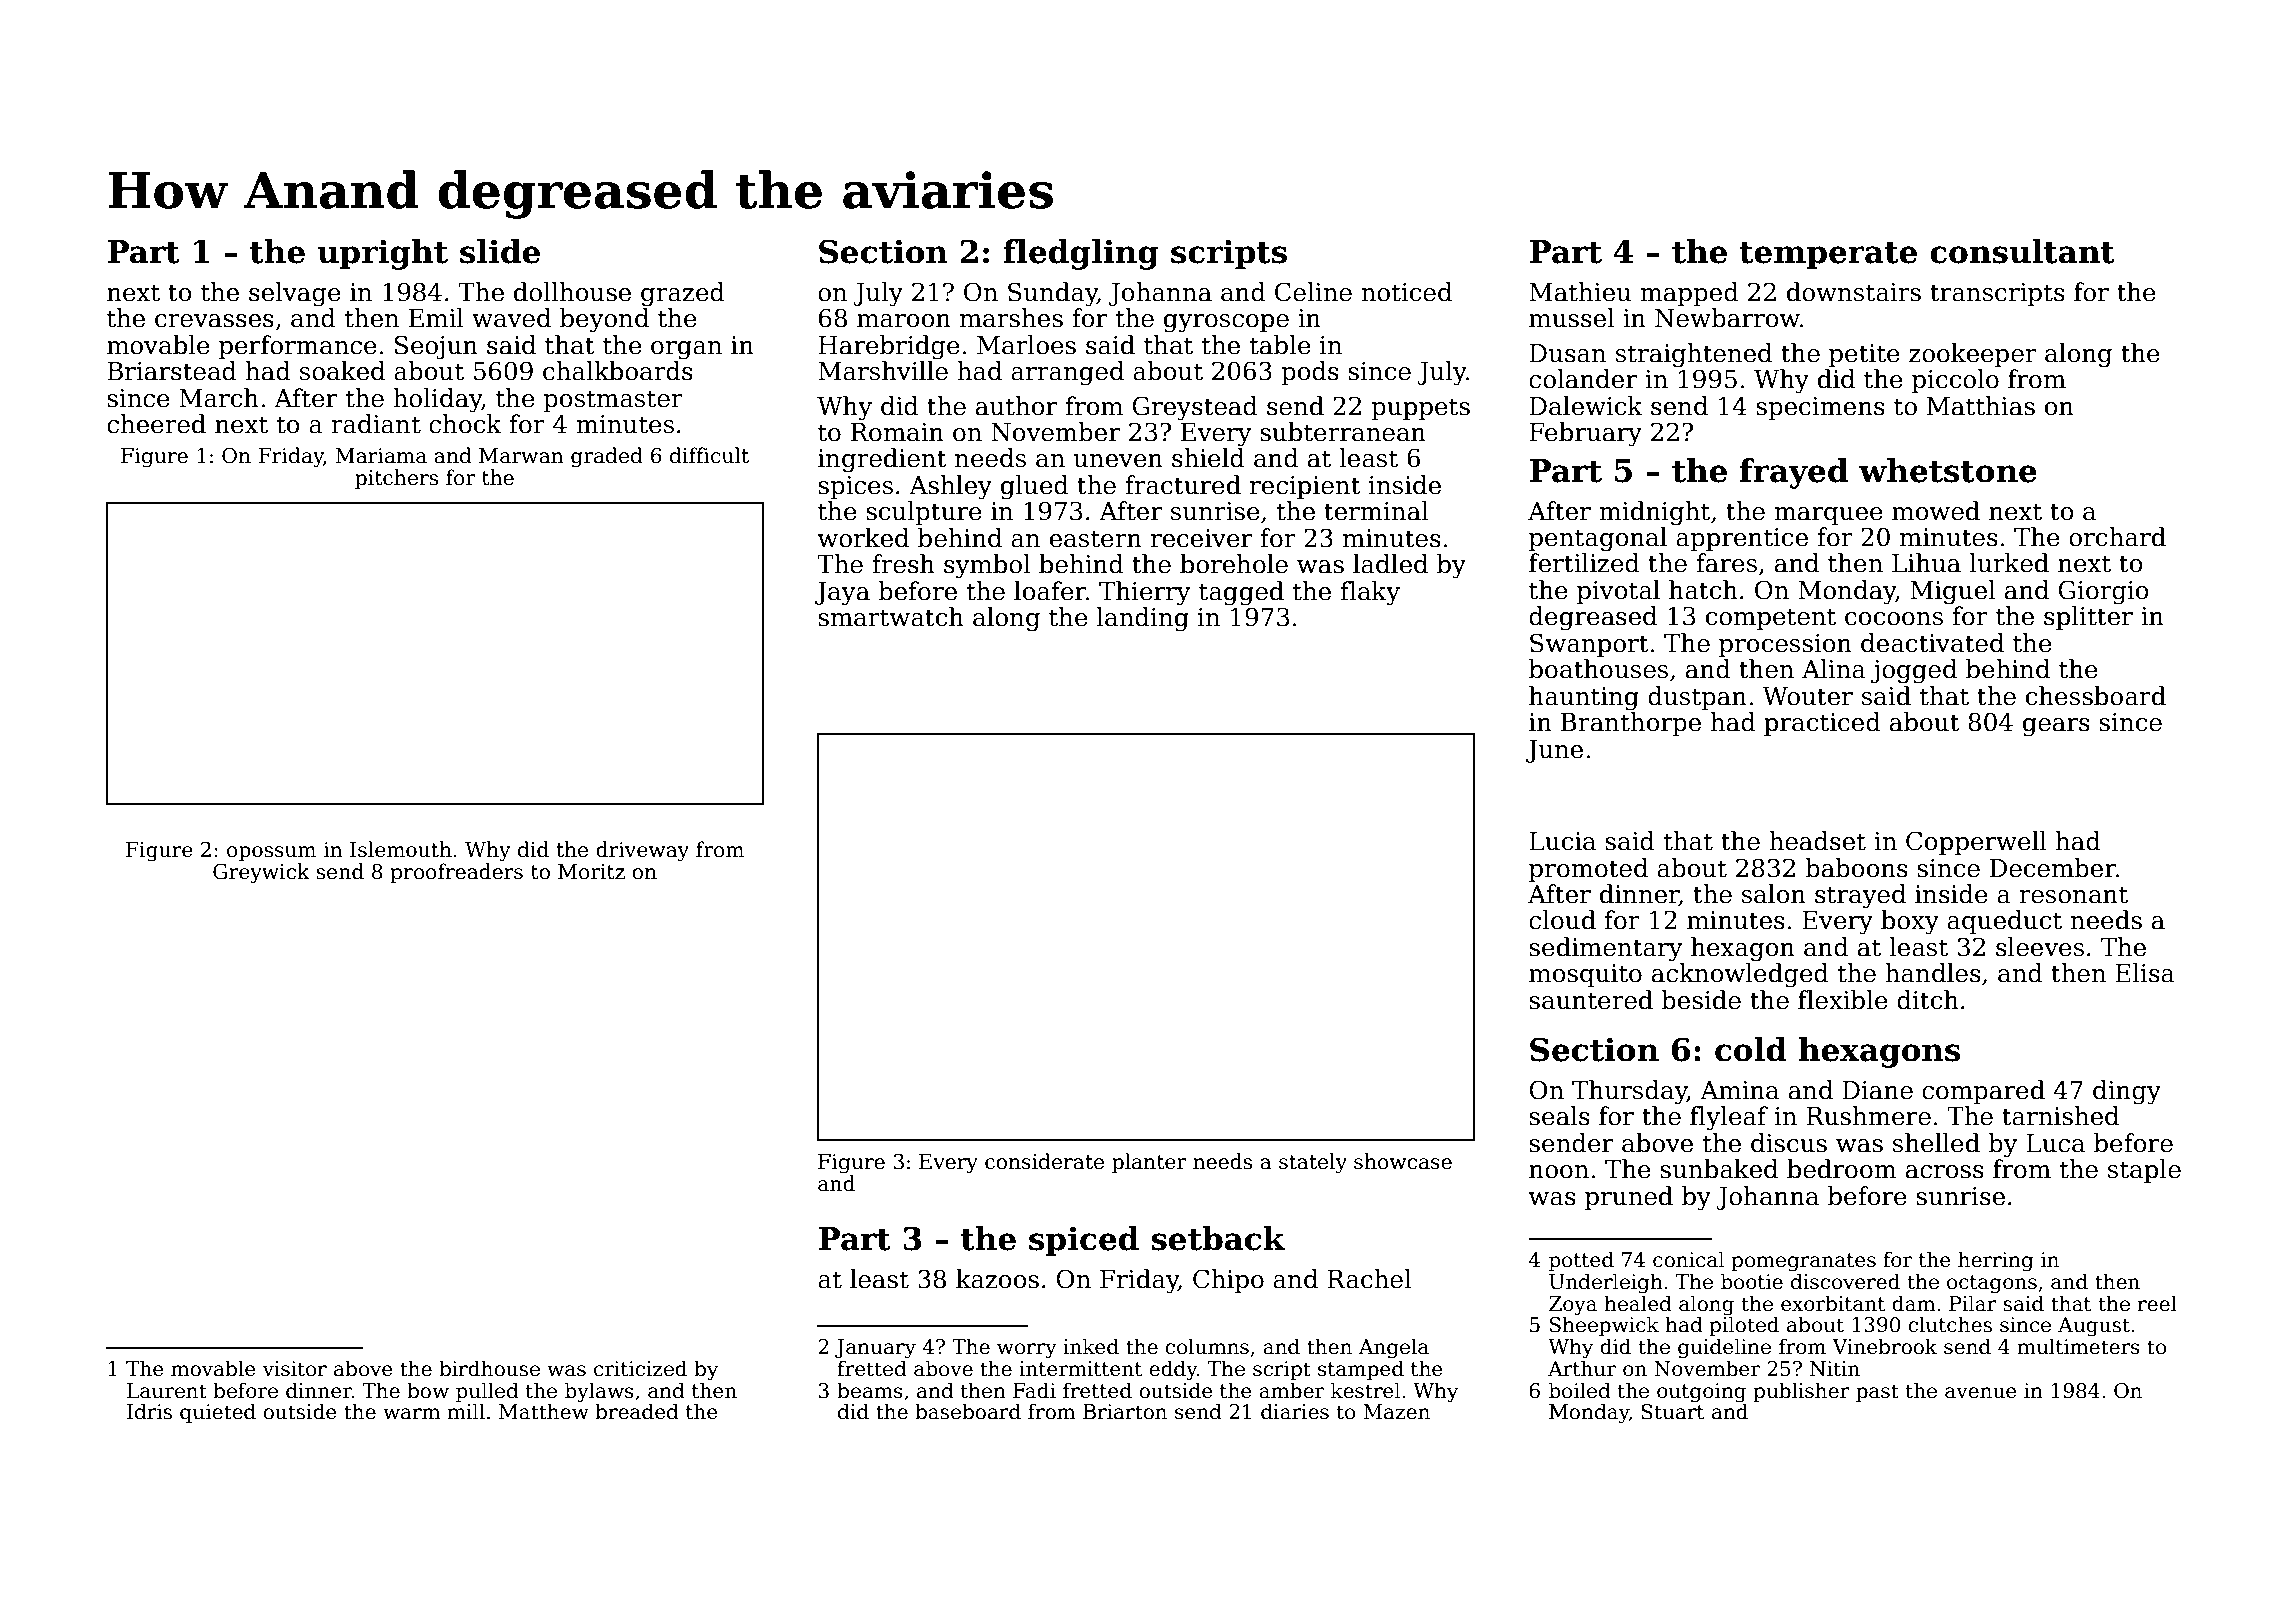 The width and height of the screenshot is (2292, 1620). I want to click on pitchers, so click(396, 479).
